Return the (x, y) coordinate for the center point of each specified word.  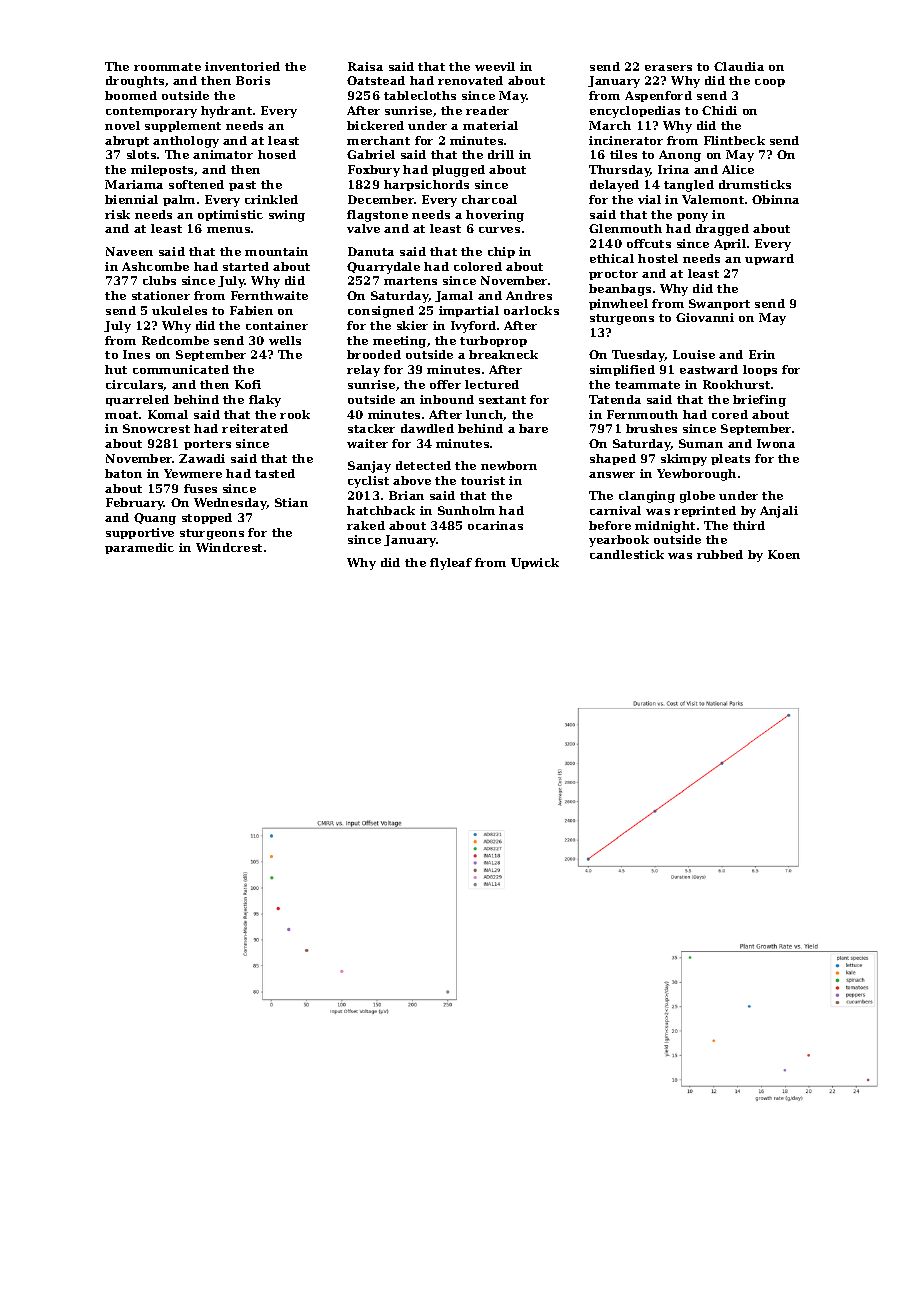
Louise (694, 354)
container (277, 325)
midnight (665, 527)
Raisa (365, 66)
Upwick (535, 563)
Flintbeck (734, 140)
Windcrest (229, 547)
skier (412, 325)
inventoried (242, 66)
